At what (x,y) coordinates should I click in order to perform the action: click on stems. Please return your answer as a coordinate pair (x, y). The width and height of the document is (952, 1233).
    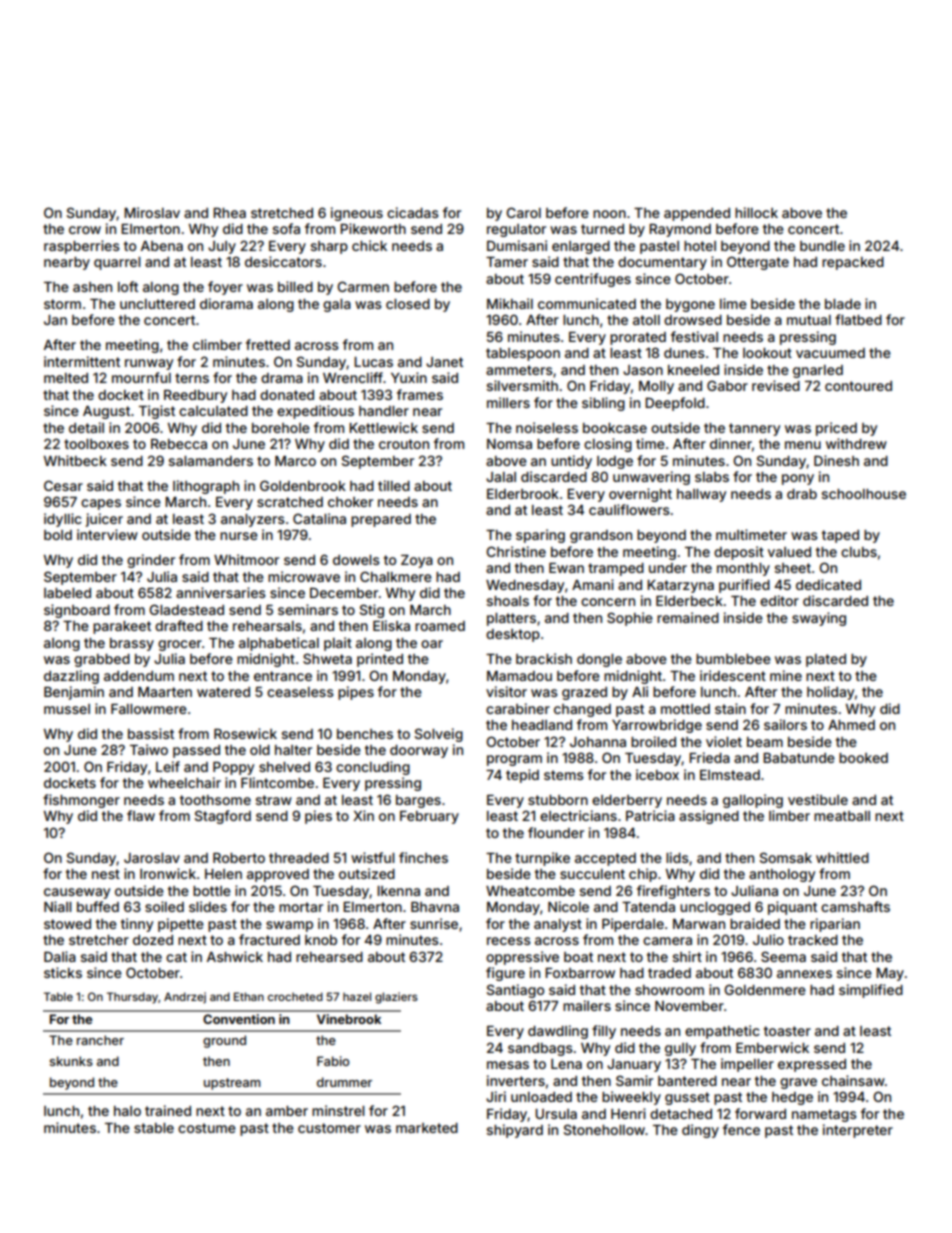
    Looking at the image, I should click on (564, 775).
